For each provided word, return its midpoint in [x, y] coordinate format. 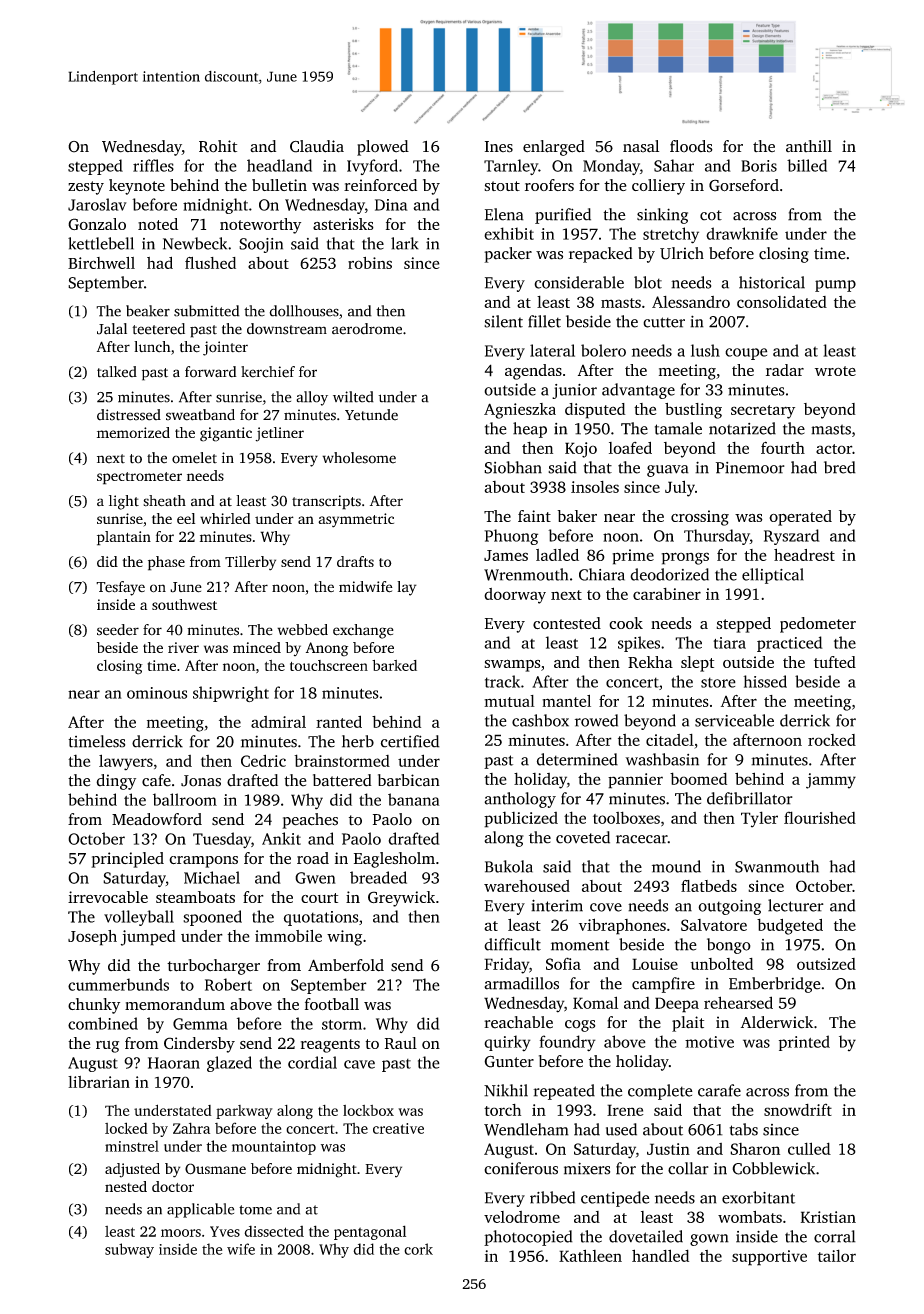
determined [577, 759]
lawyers [126, 762]
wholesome [359, 458]
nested [126, 1186]
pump [835, 286]
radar [785, 370]
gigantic [226, 434]
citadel [670, 740]
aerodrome [367, 329]
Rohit [218, 146]
